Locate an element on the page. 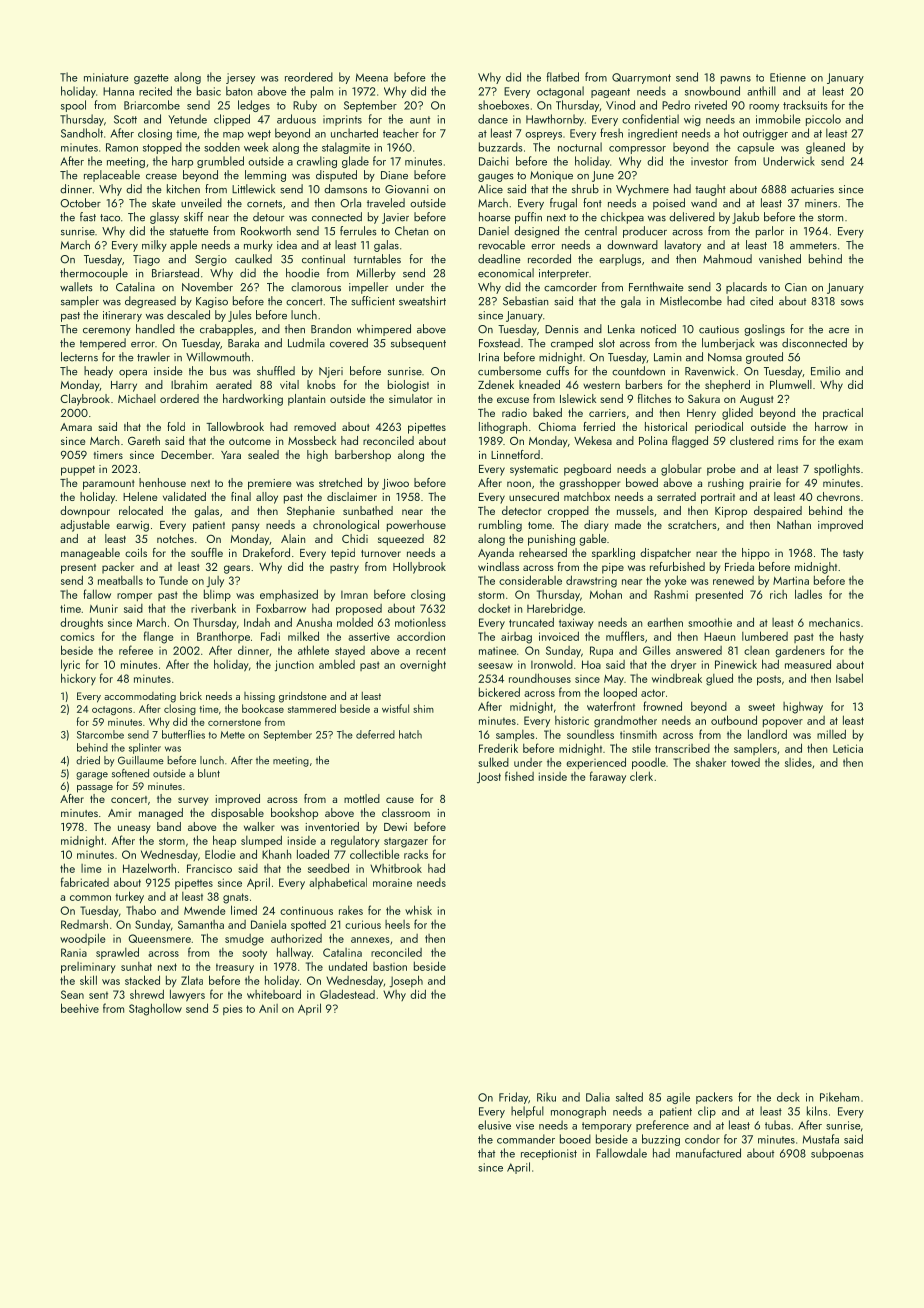 The image size is (924, 1308). pegboard is located at coordinates (587, 470).
